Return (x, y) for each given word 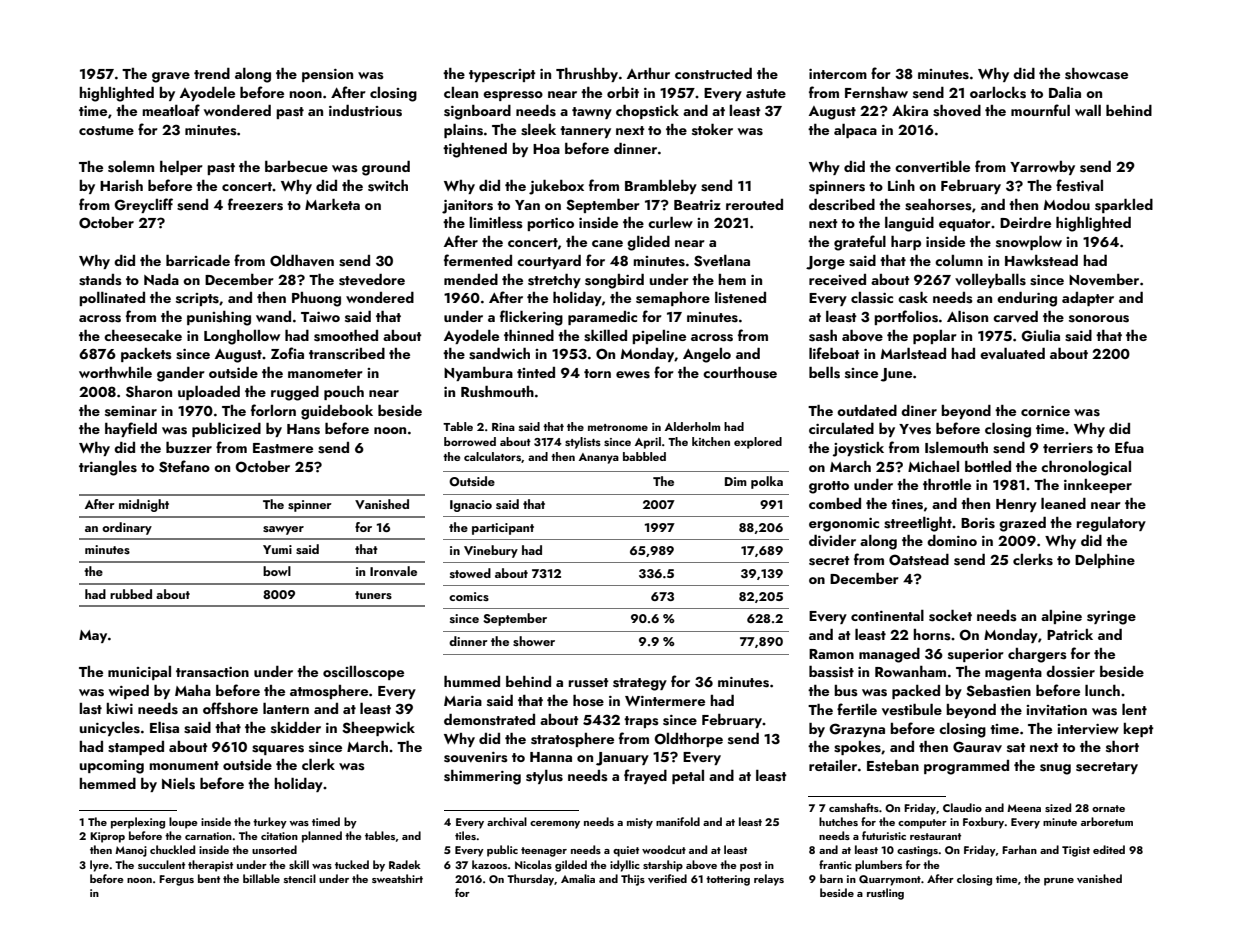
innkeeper (1098, 486)
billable (261, 878)
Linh (901, 185)
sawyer (283, 530)
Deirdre (1025, 222)
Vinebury (491, 551)
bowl (277, 571)
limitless (496, 223)
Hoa (546, 149)
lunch (1102, 690)
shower (534, 641)
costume (106, 131)
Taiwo (320, 317)
